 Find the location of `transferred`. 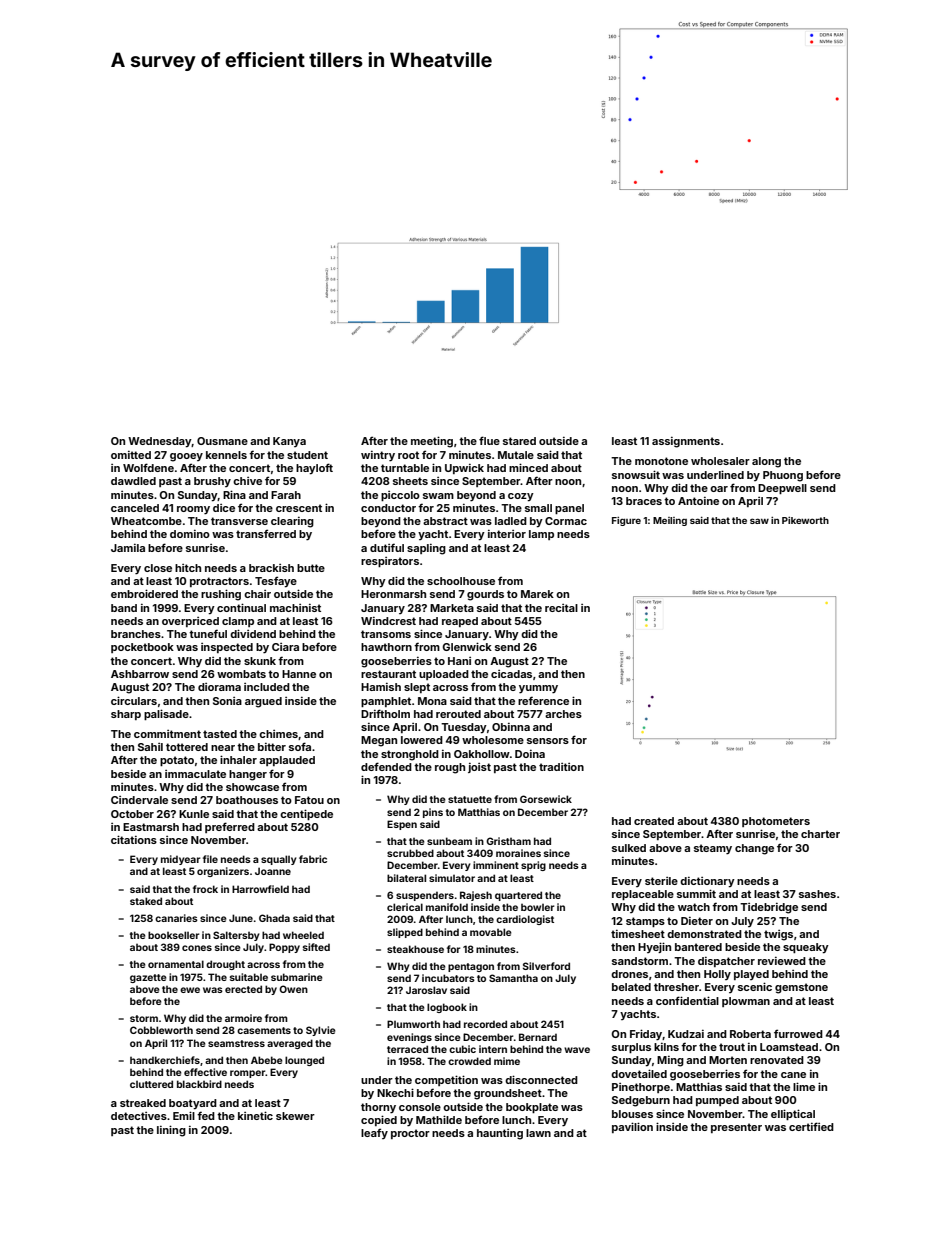

transferred is located at coordinates (266, 533).
